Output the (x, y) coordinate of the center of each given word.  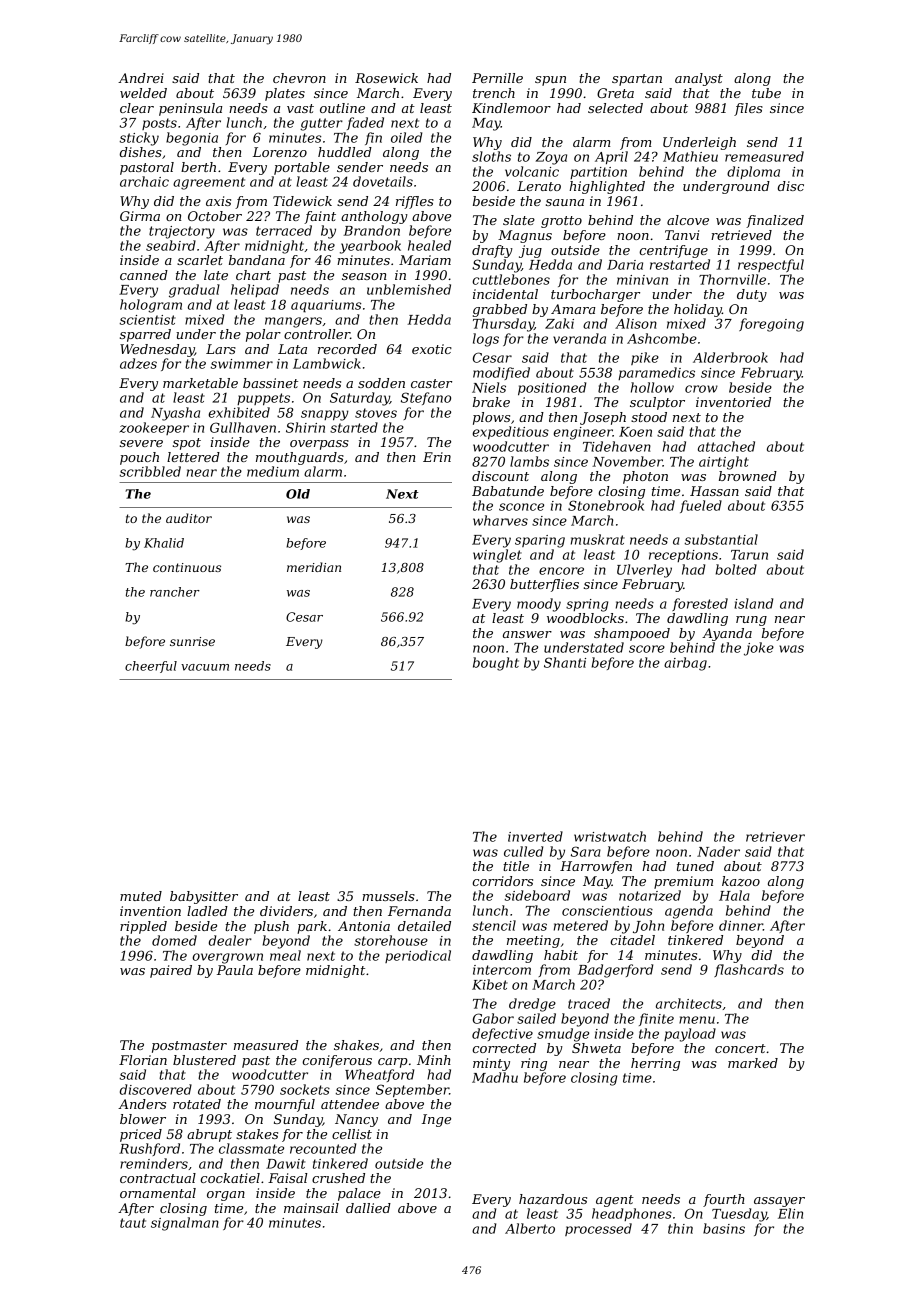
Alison (636, 323)
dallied (368, 1208)
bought (496, 664)
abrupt (209, 1135)
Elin (790, 1213)
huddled (345, 152)
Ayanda (727, 634)
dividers (286, 911)
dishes (141, 152)
